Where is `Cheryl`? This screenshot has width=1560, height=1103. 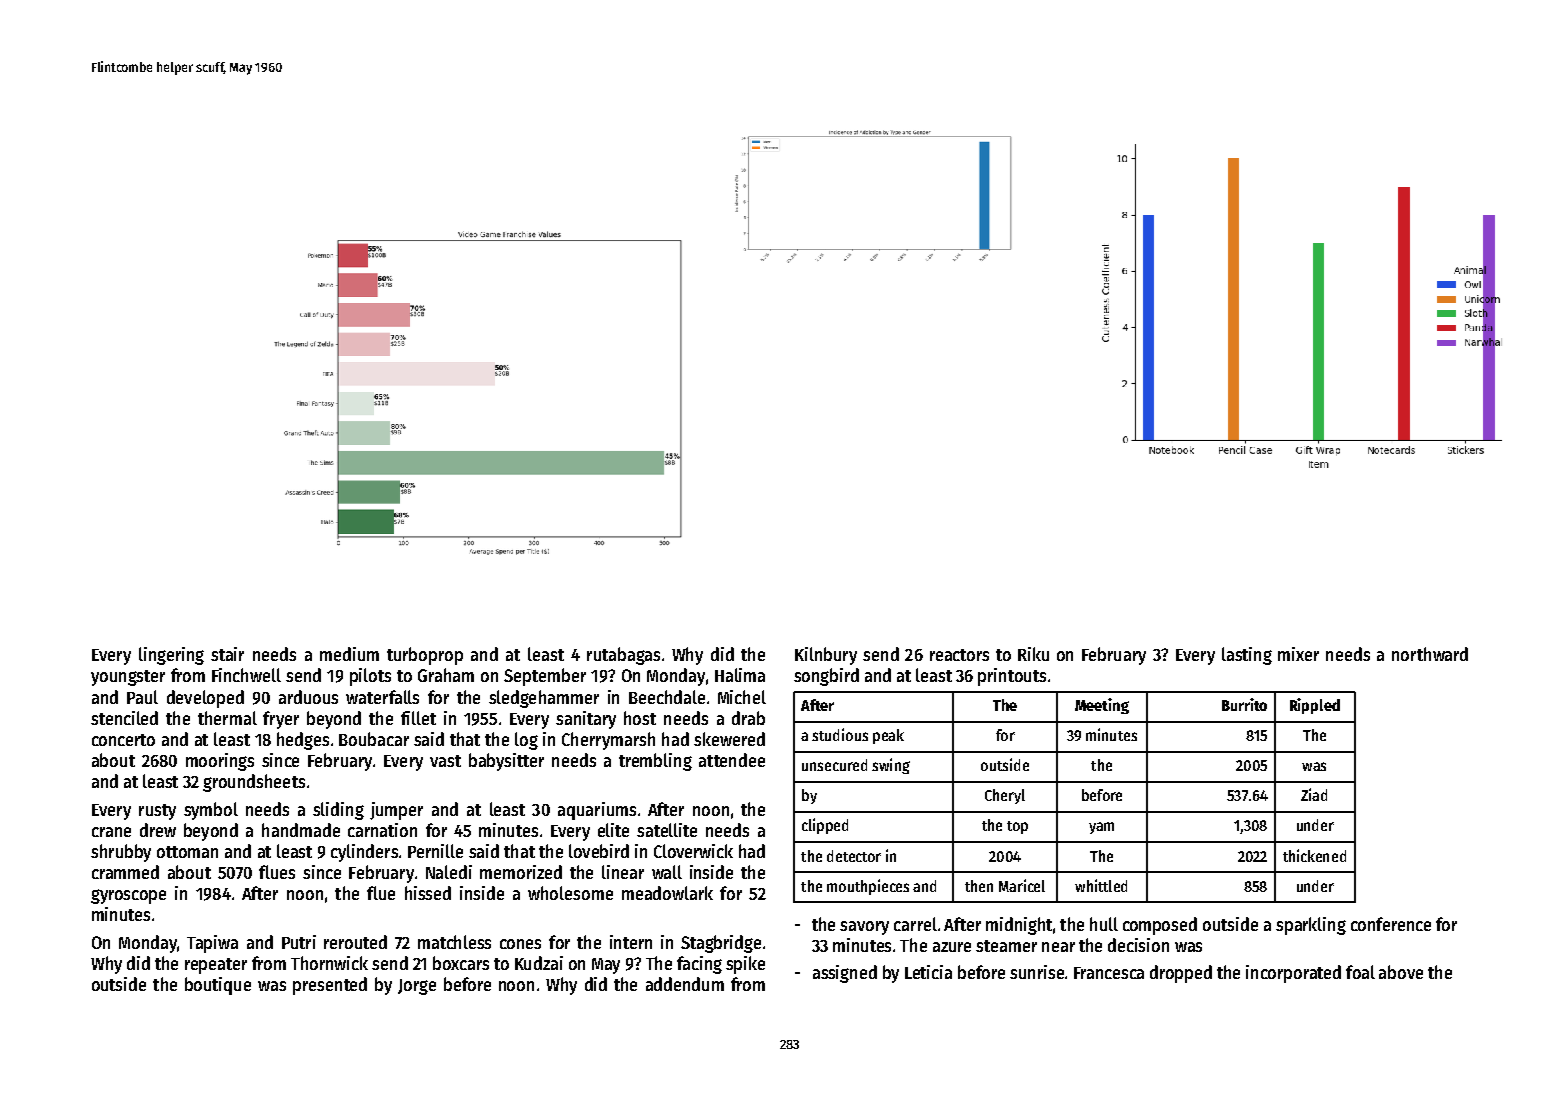 Cheryl is located at coordinates (1005, 796).
